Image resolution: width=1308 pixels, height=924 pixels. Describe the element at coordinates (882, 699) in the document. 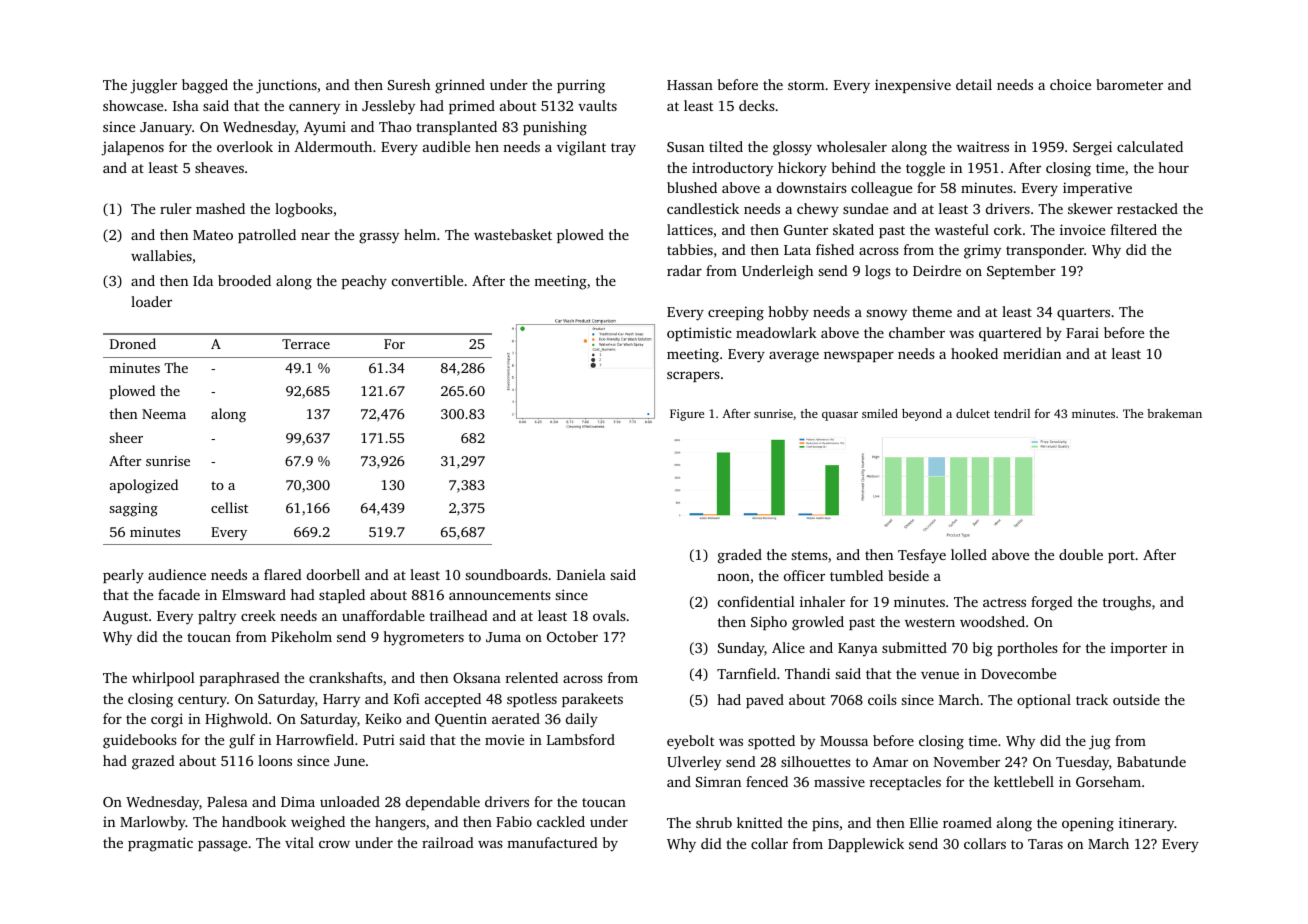

I see `coils` at that location.
